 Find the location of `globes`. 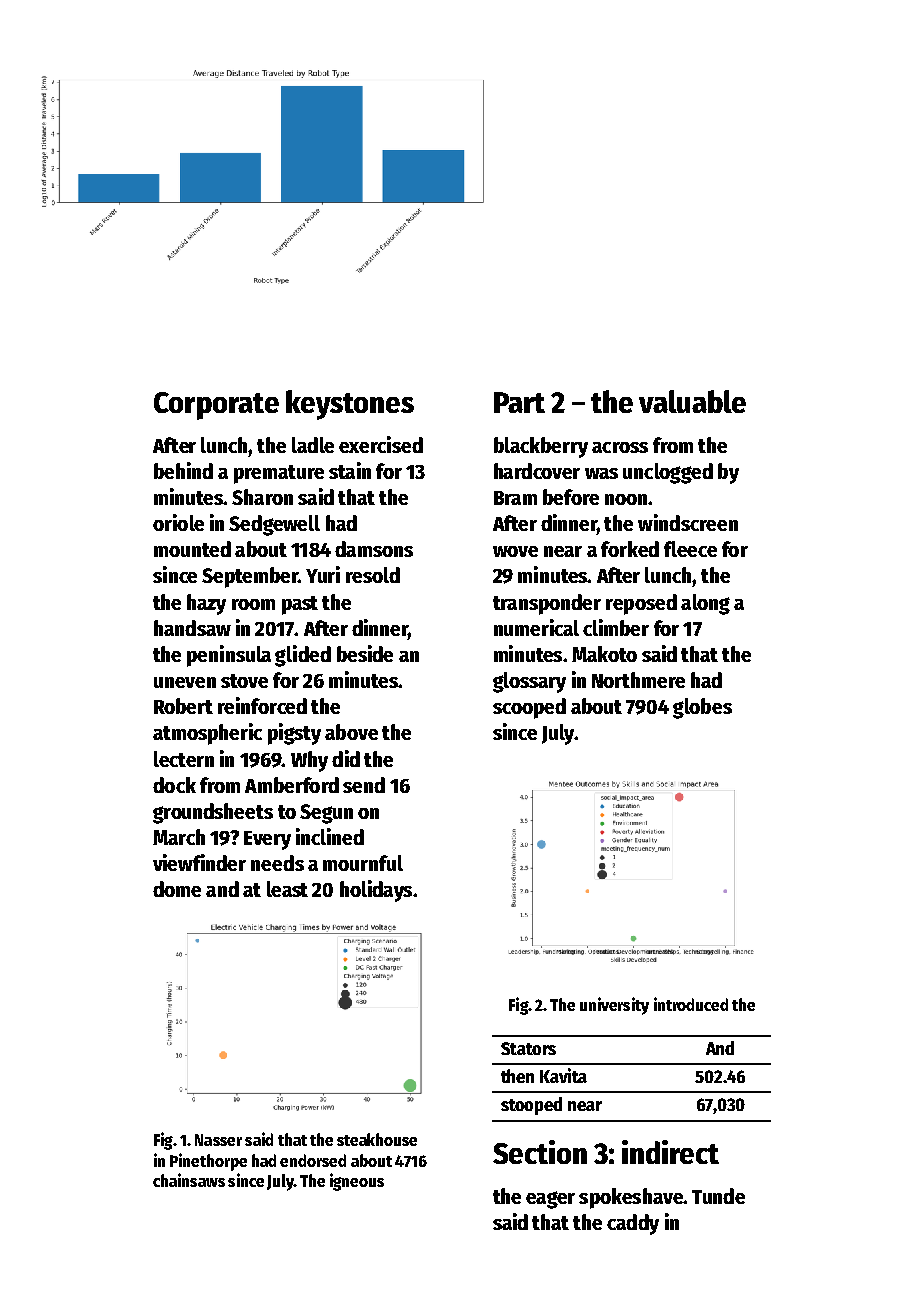

globes is located at coordinates (702, 708).
